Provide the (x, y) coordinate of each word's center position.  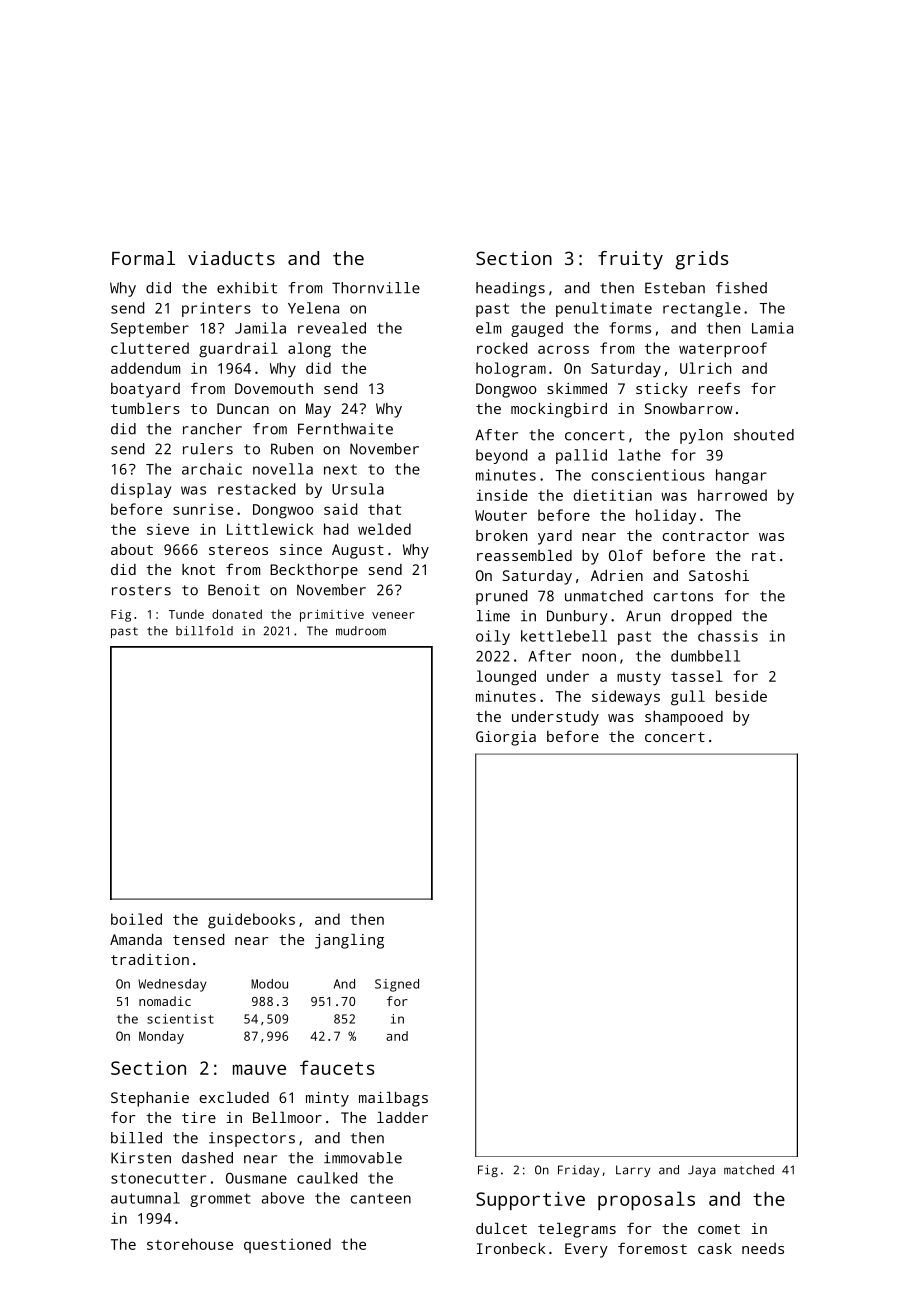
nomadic (165, 1001)
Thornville (376, 288)
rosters (141, 590)
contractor (706, 536)
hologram (511, 370)
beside (741, 696)
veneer (393, 615)
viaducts (231, 258)
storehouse (190, 1244)
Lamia (772, 328)
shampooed (684, 718)
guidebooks (251, 921)
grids (701, 260)
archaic (212, 469)
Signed (397, 985)
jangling (349, 941)
